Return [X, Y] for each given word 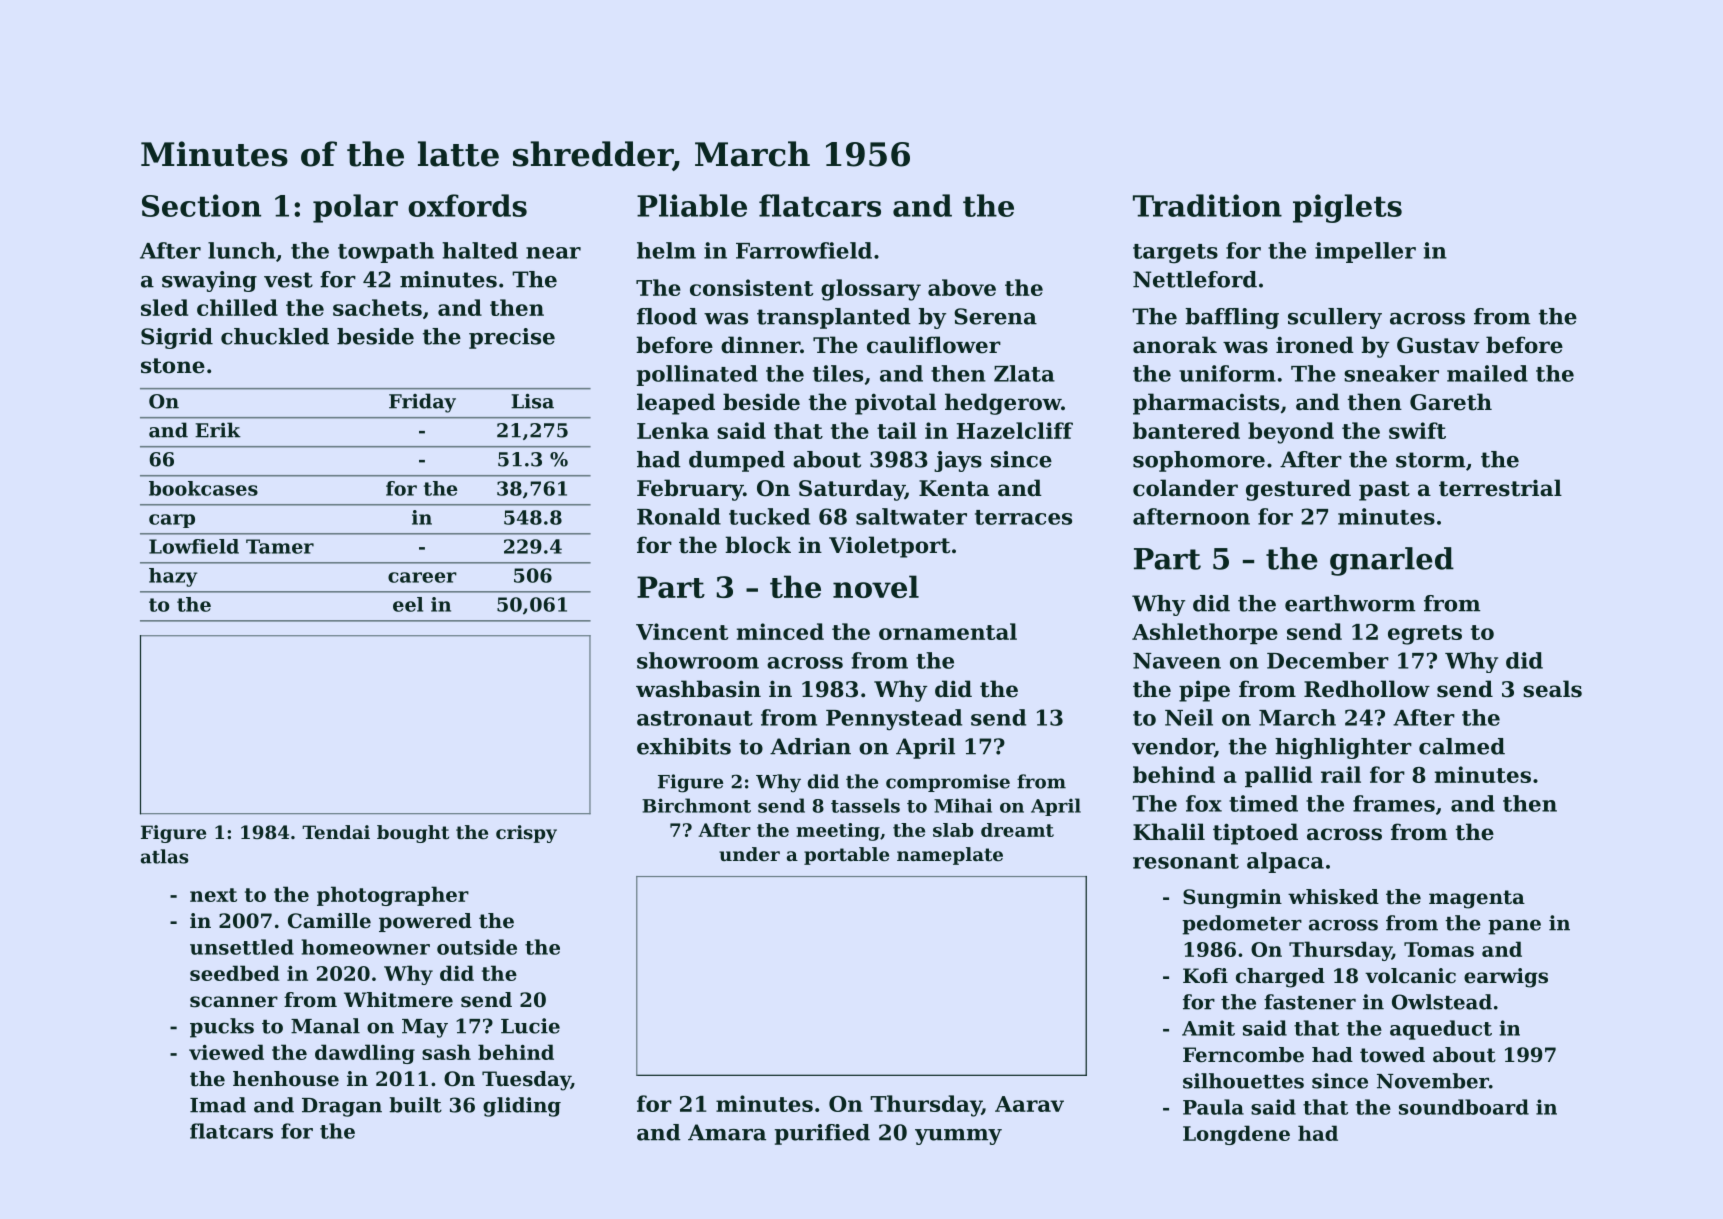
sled [164, 307]
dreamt [1017, 830]
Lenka [673, 430]
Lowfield [194, 546]
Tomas [1439, 949]
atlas [165, 856]
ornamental [948, 631]
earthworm [1350, 603]
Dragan [342, 1107]
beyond [1291, 433]
